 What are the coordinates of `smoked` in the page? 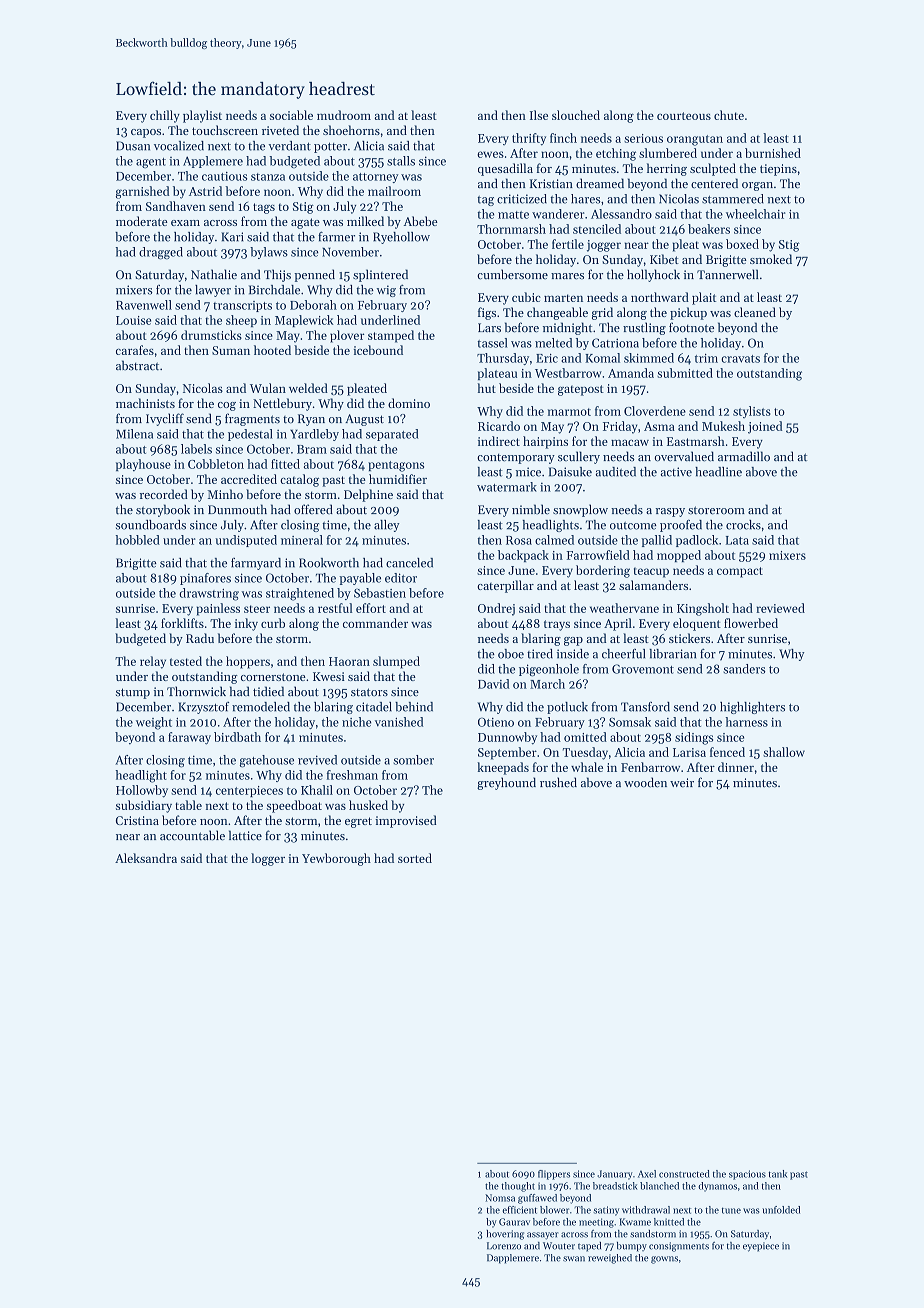 It's located at (771, 259).
